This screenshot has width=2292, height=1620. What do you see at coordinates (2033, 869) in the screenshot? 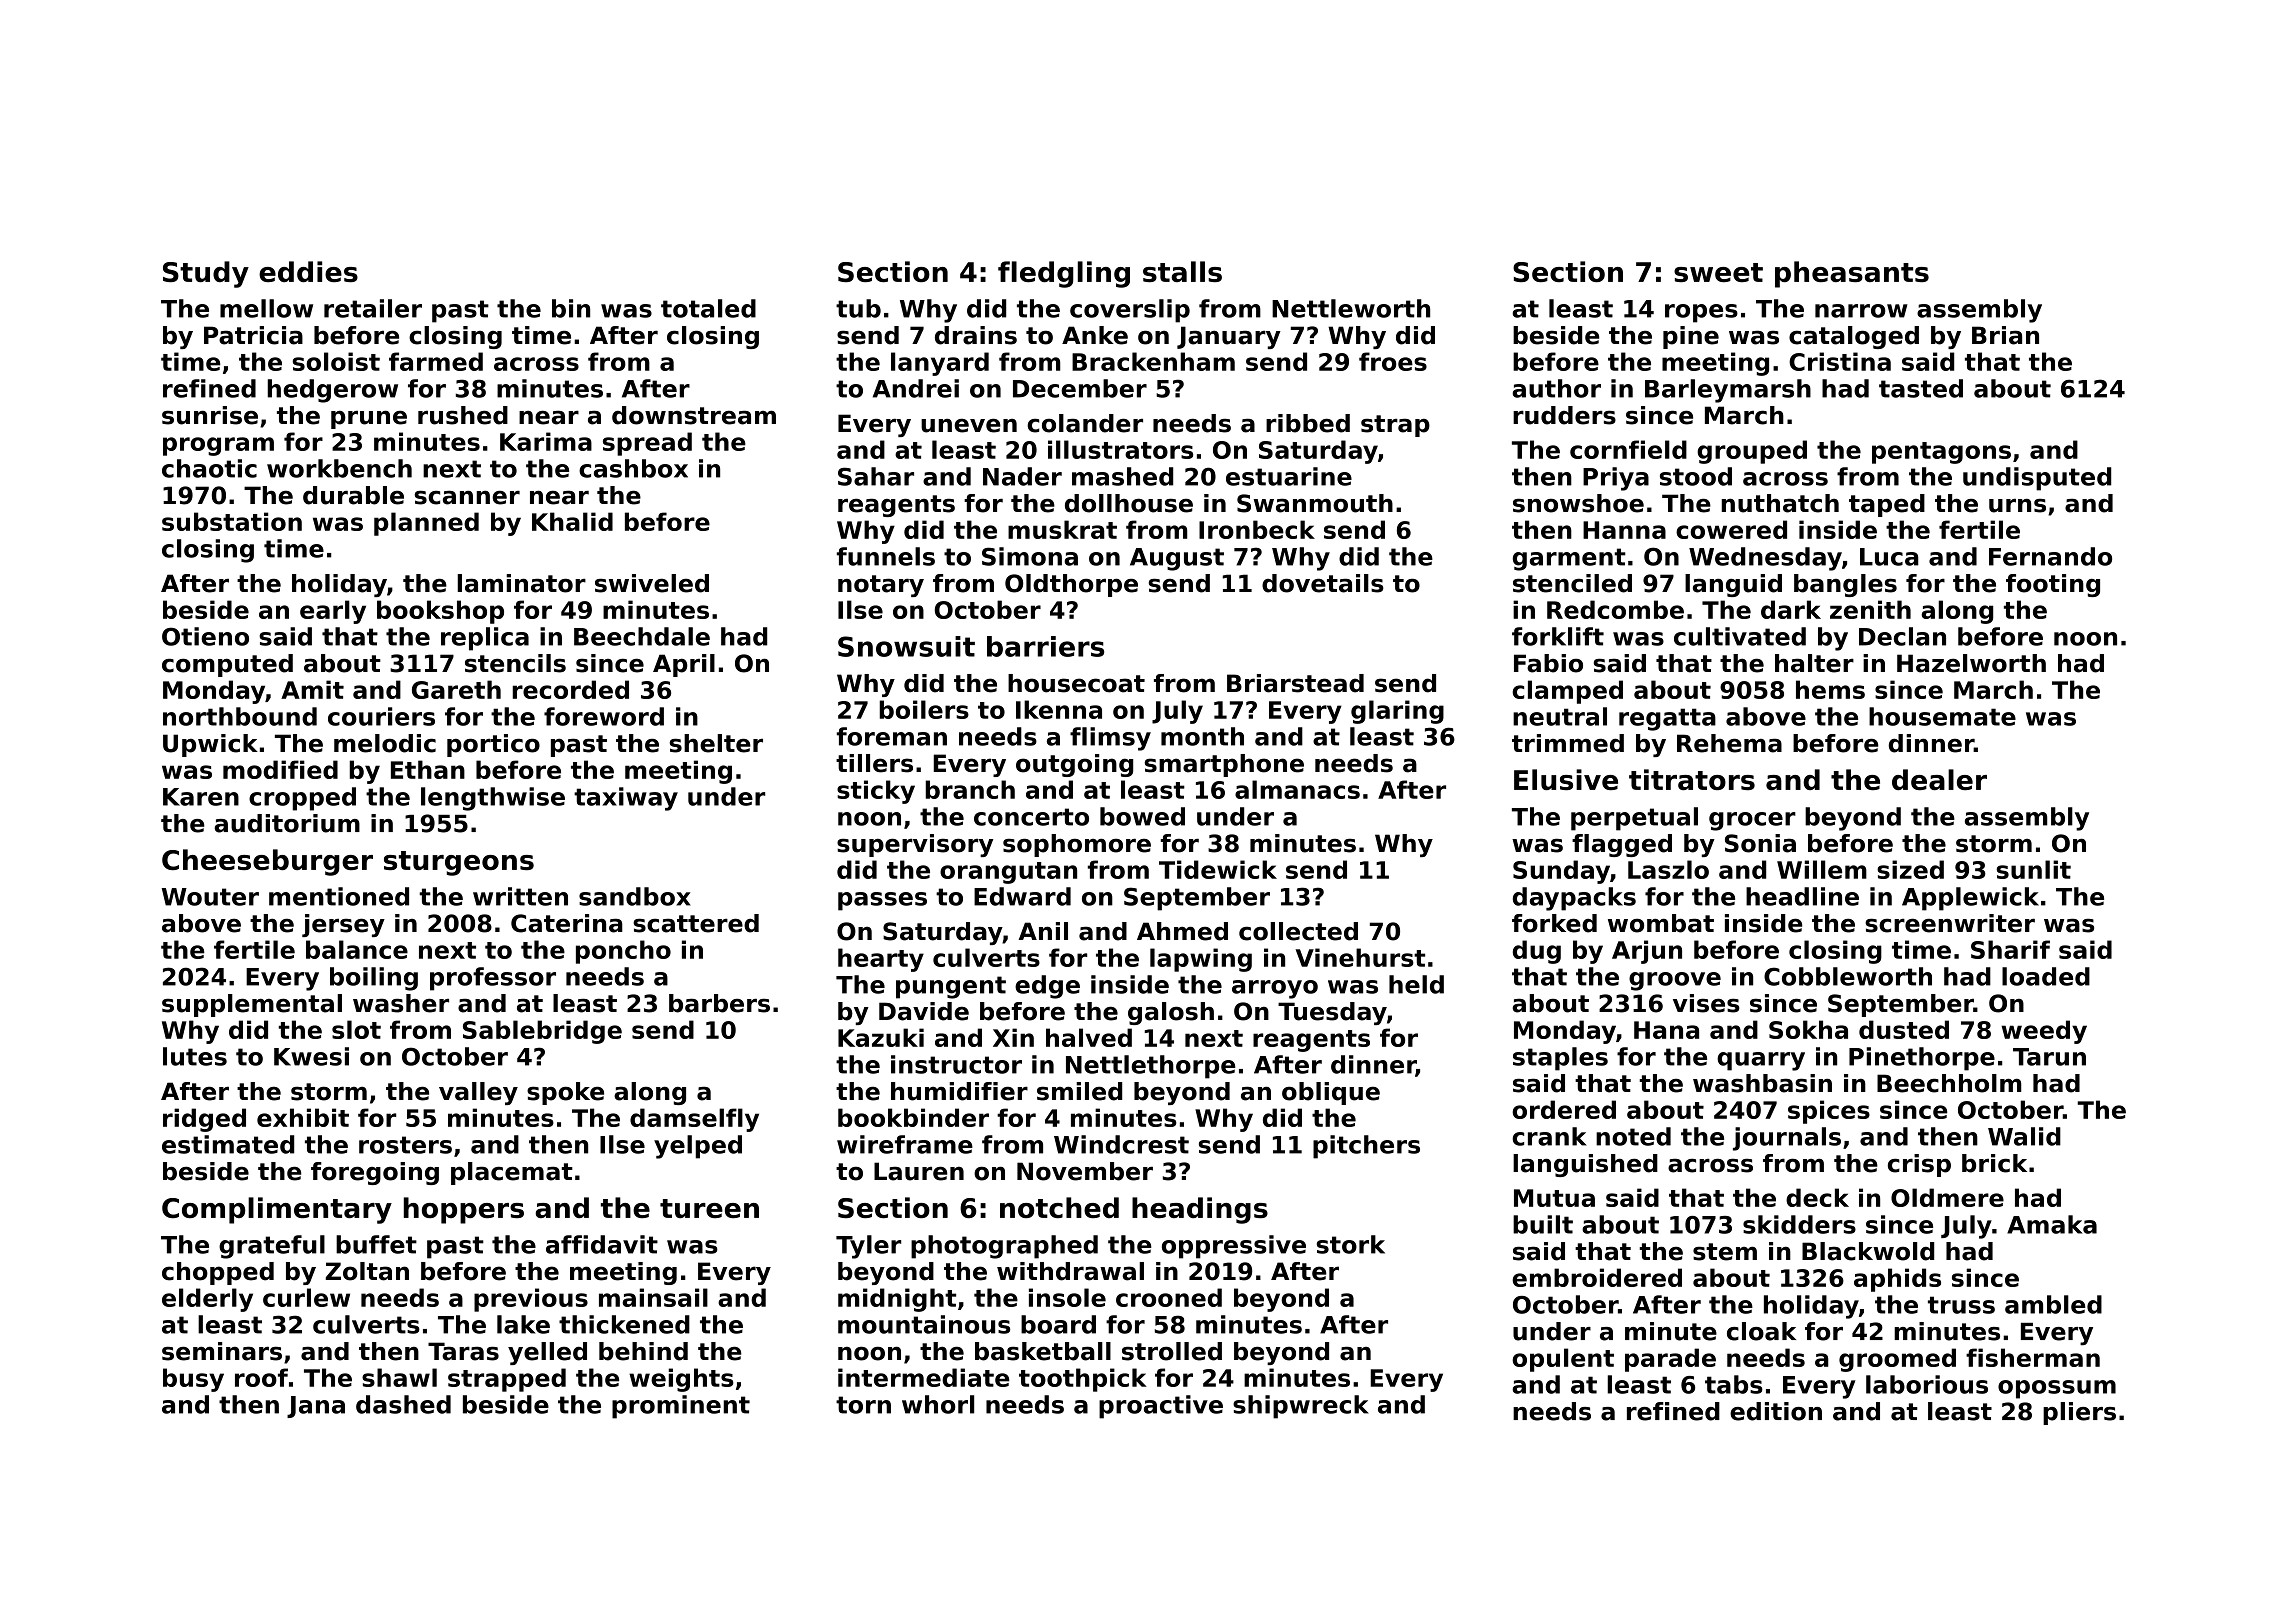
I see `sunlit` at bounding box center [2033, 869].
